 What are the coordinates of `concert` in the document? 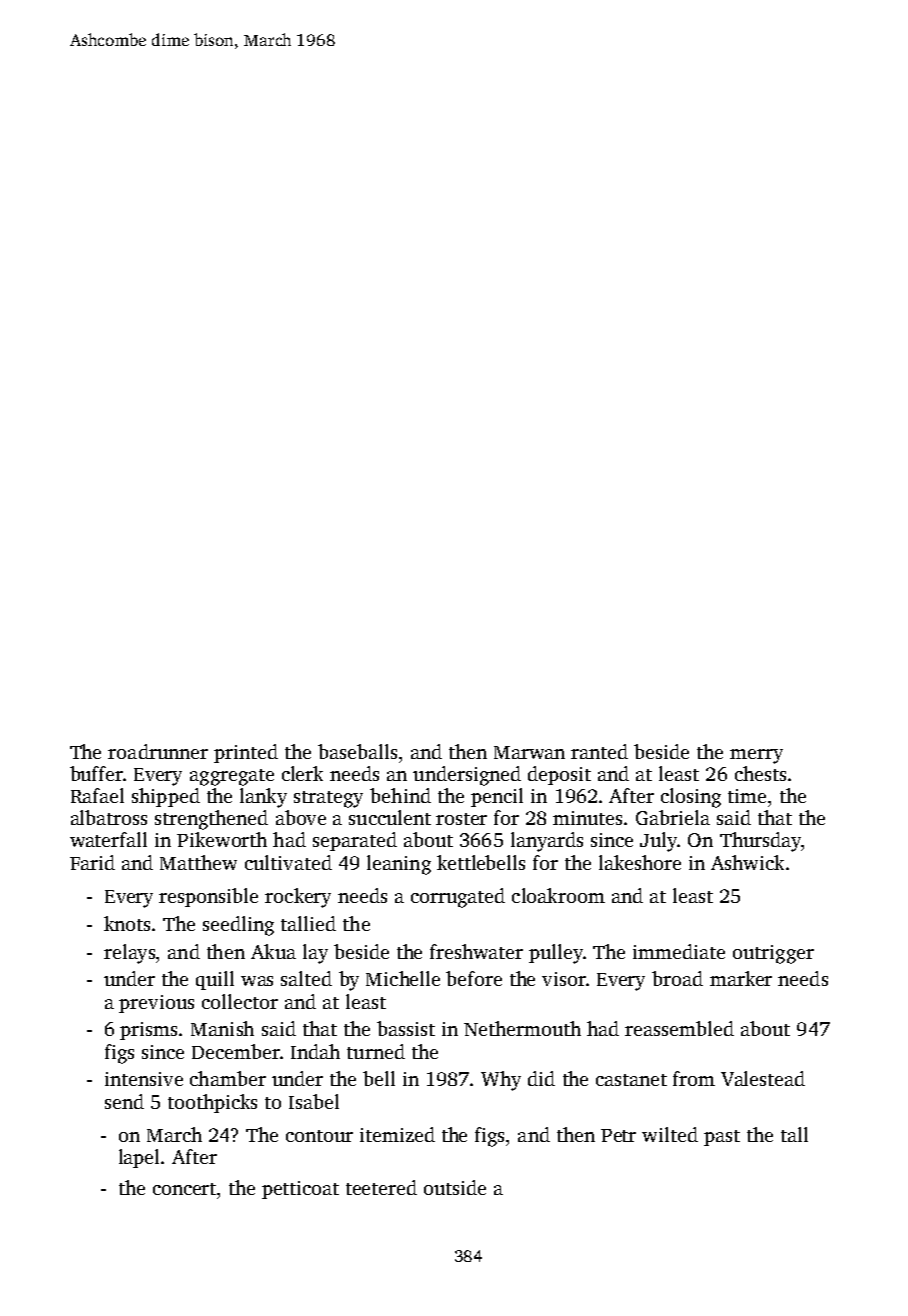 It's located at (184, 1189).
